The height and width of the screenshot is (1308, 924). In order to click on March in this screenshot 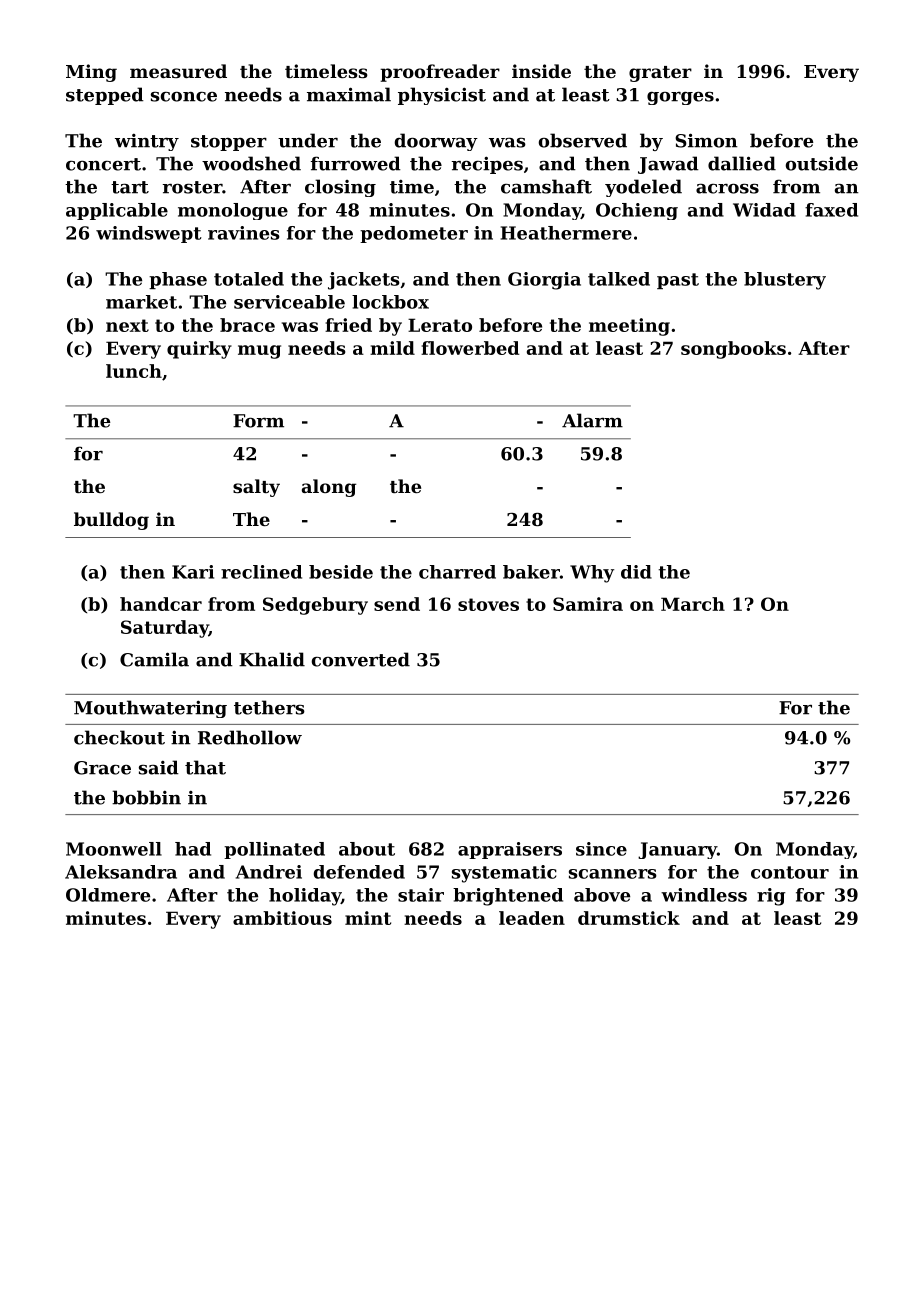, I will do `click(693, 604)`.
